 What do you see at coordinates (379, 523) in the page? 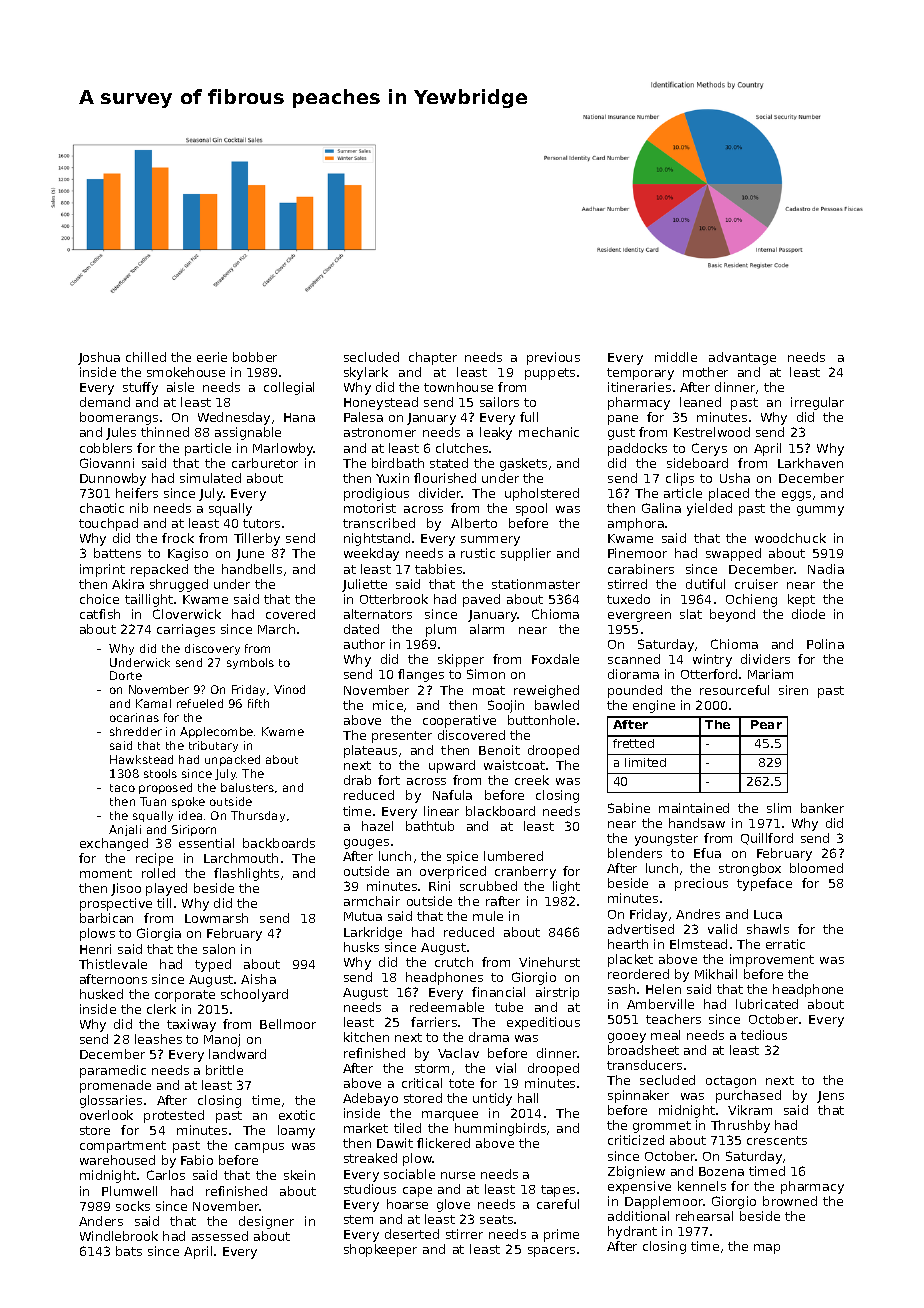
I see `transcribed` at bounding box center [379, 523].
